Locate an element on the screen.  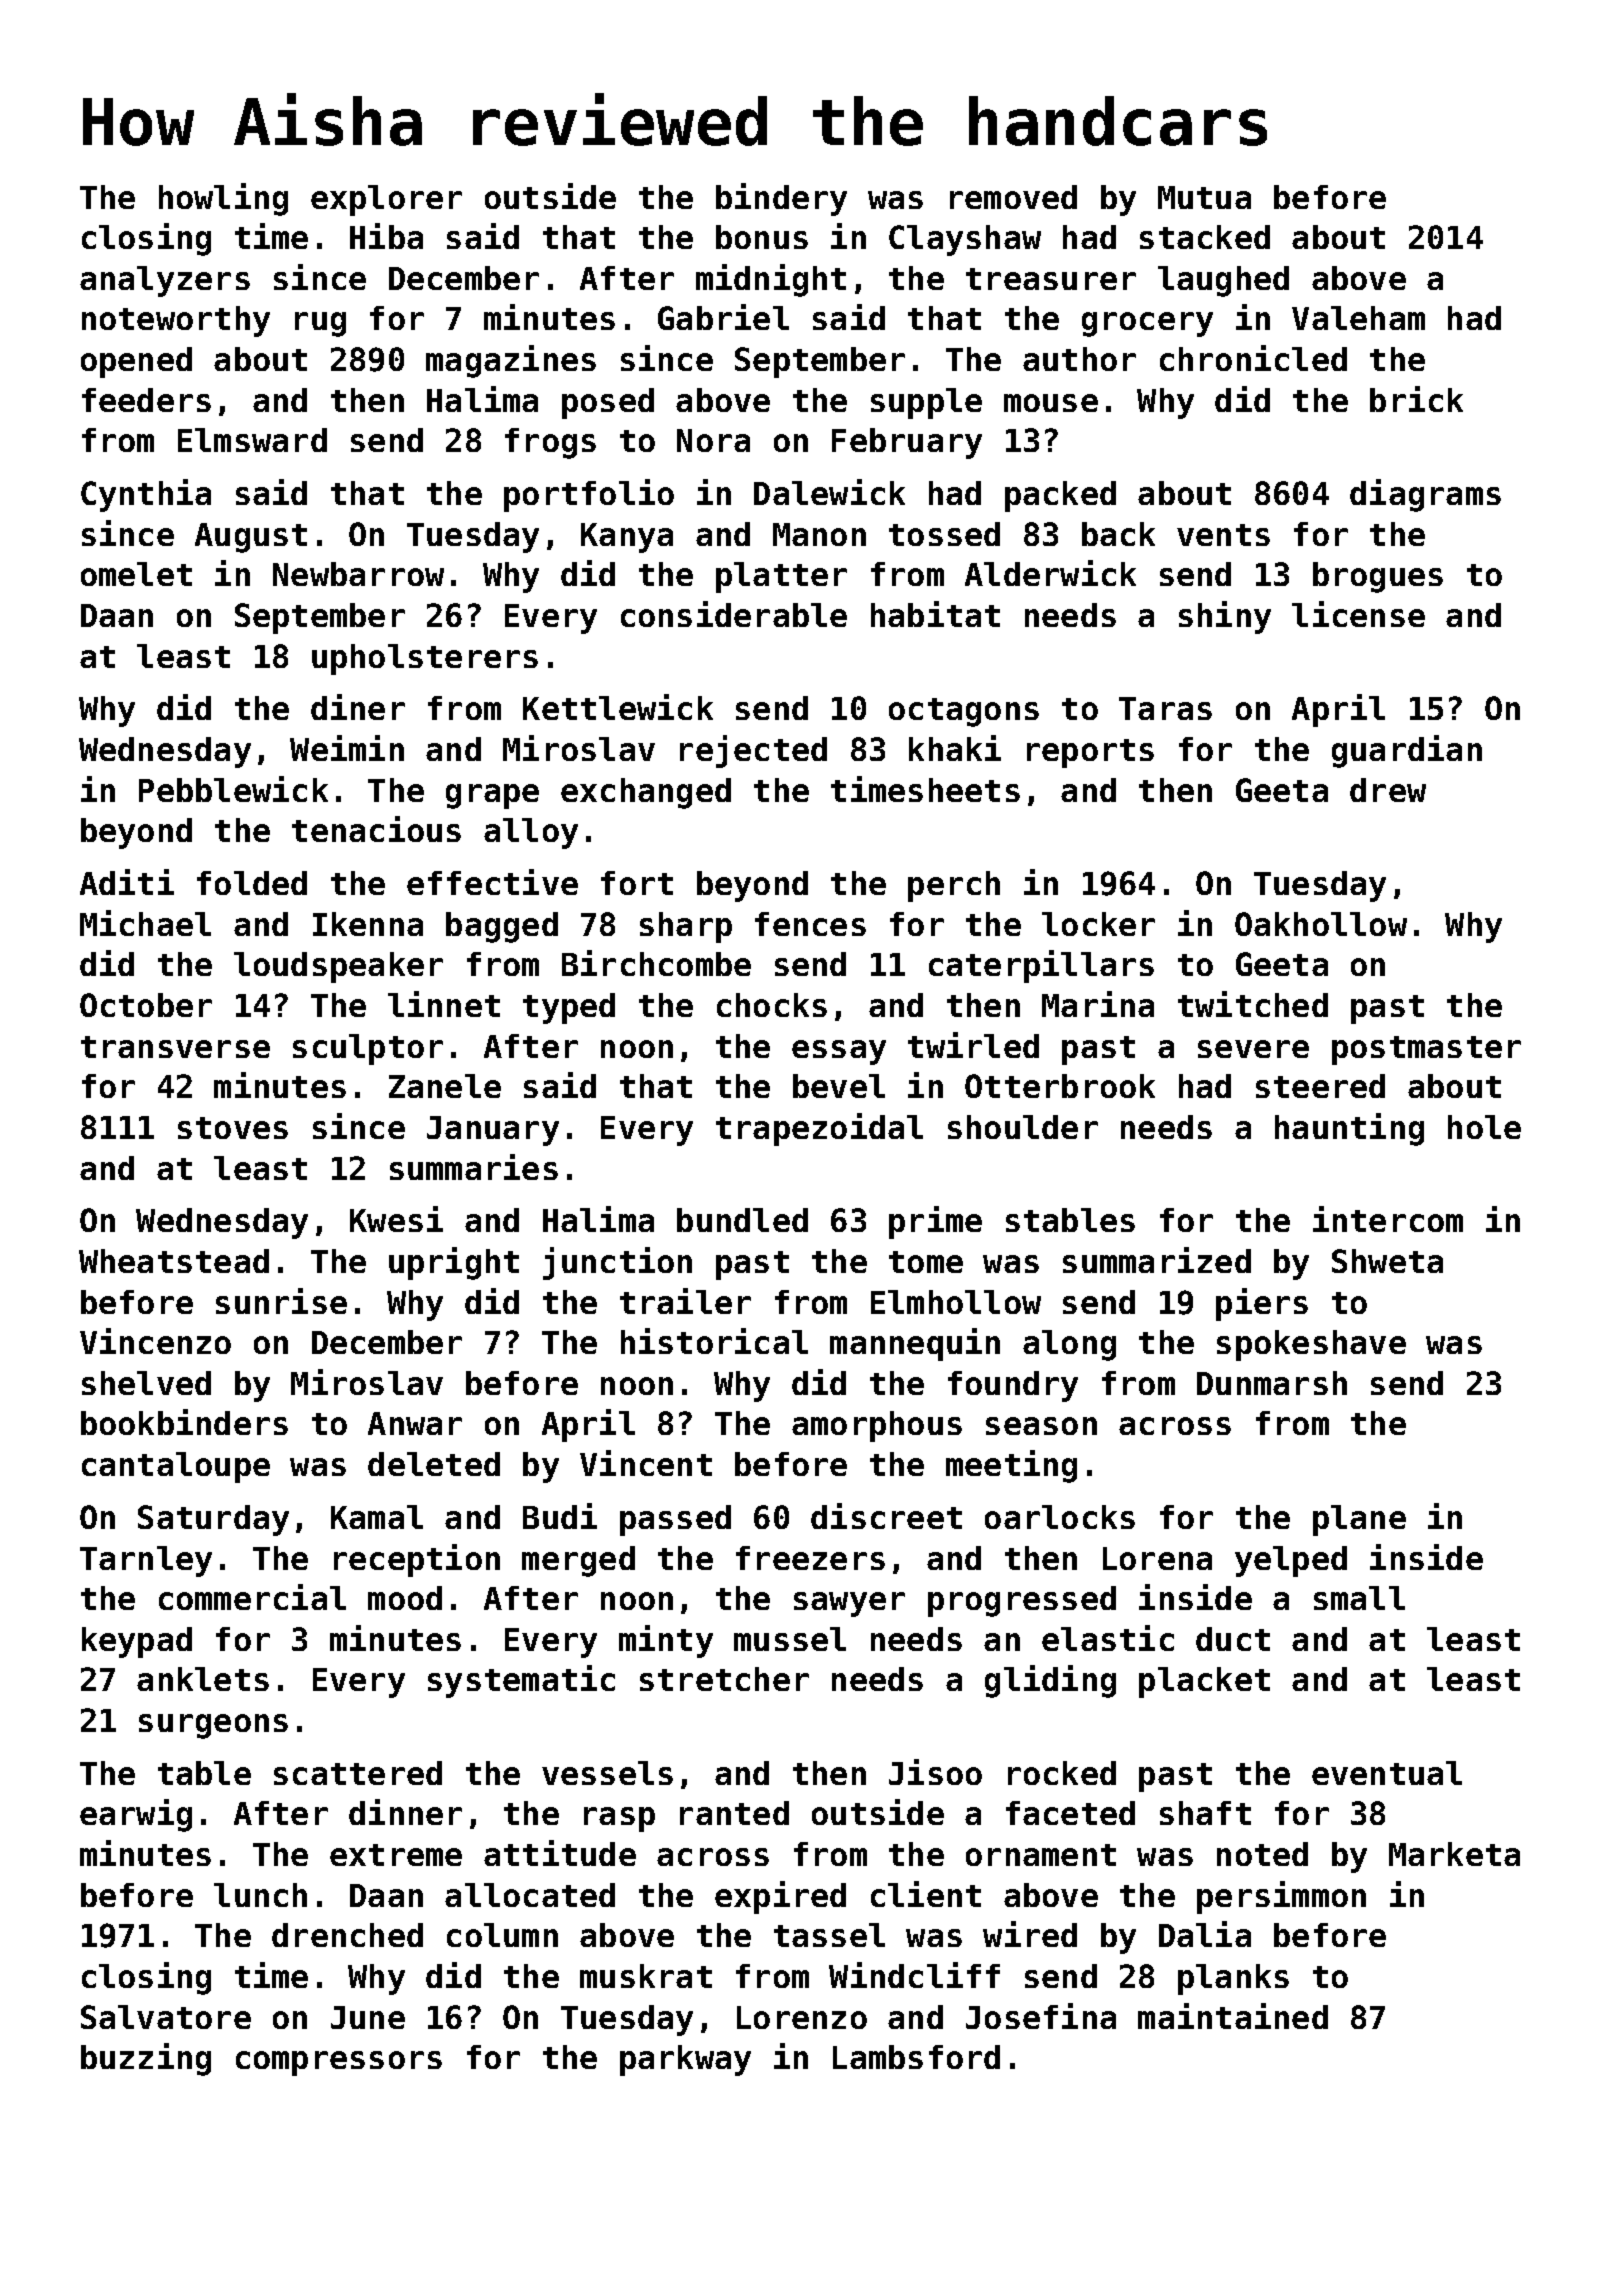
rug is located at coordinates (320, 324).
